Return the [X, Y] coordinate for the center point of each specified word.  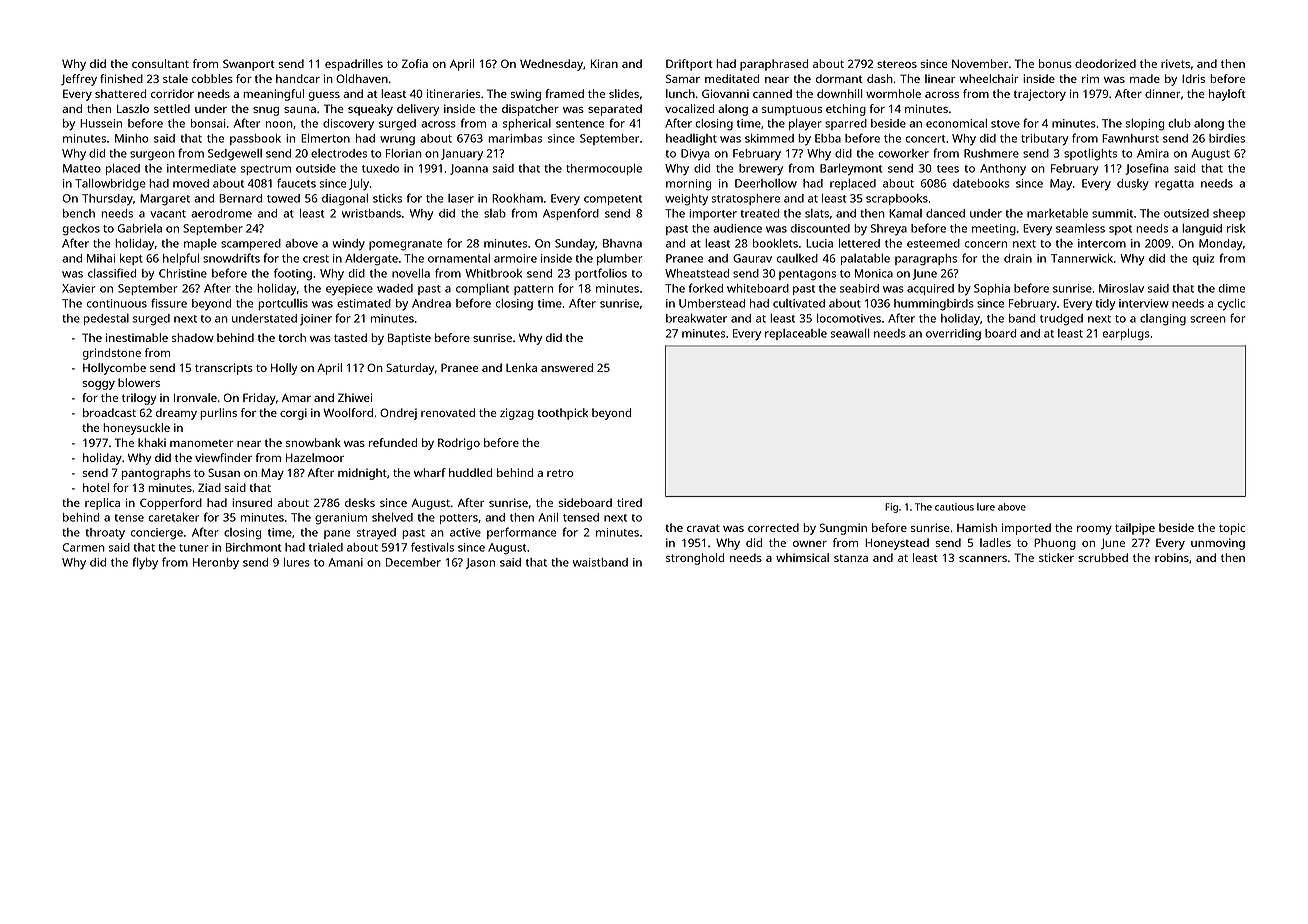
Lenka [521, 367]
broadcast [109, 412]
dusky [1133, 185]
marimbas [515, 138]
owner [810, 544]
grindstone [111, 354]
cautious [954, 507]
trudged [1061, 320]
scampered [251, 244]
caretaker [173, 517]
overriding [953, 335]
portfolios [601, 274]
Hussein [101, 123]
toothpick [563, 414]
